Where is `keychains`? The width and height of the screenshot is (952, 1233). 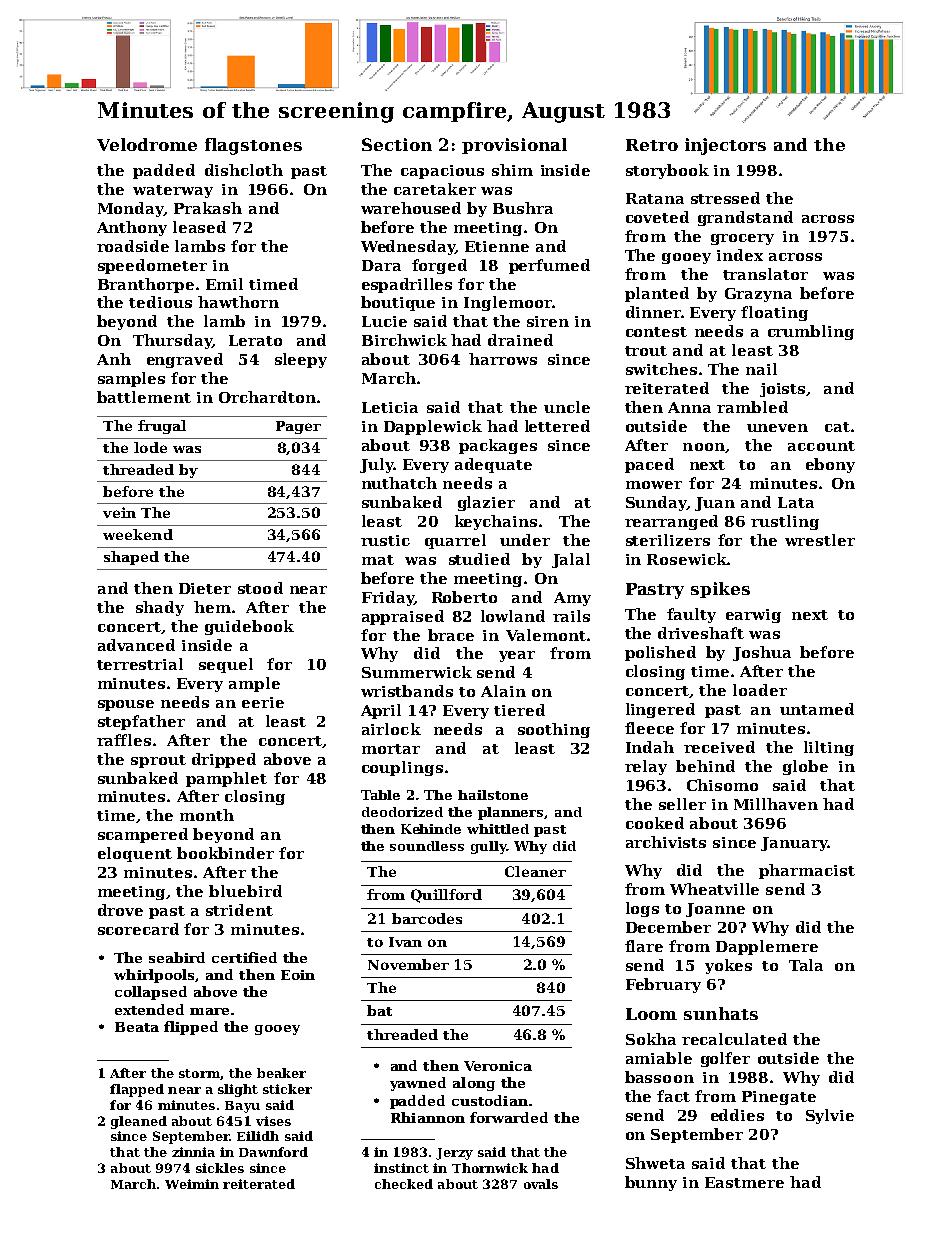
keychains is located at coordinates (496, 522).
